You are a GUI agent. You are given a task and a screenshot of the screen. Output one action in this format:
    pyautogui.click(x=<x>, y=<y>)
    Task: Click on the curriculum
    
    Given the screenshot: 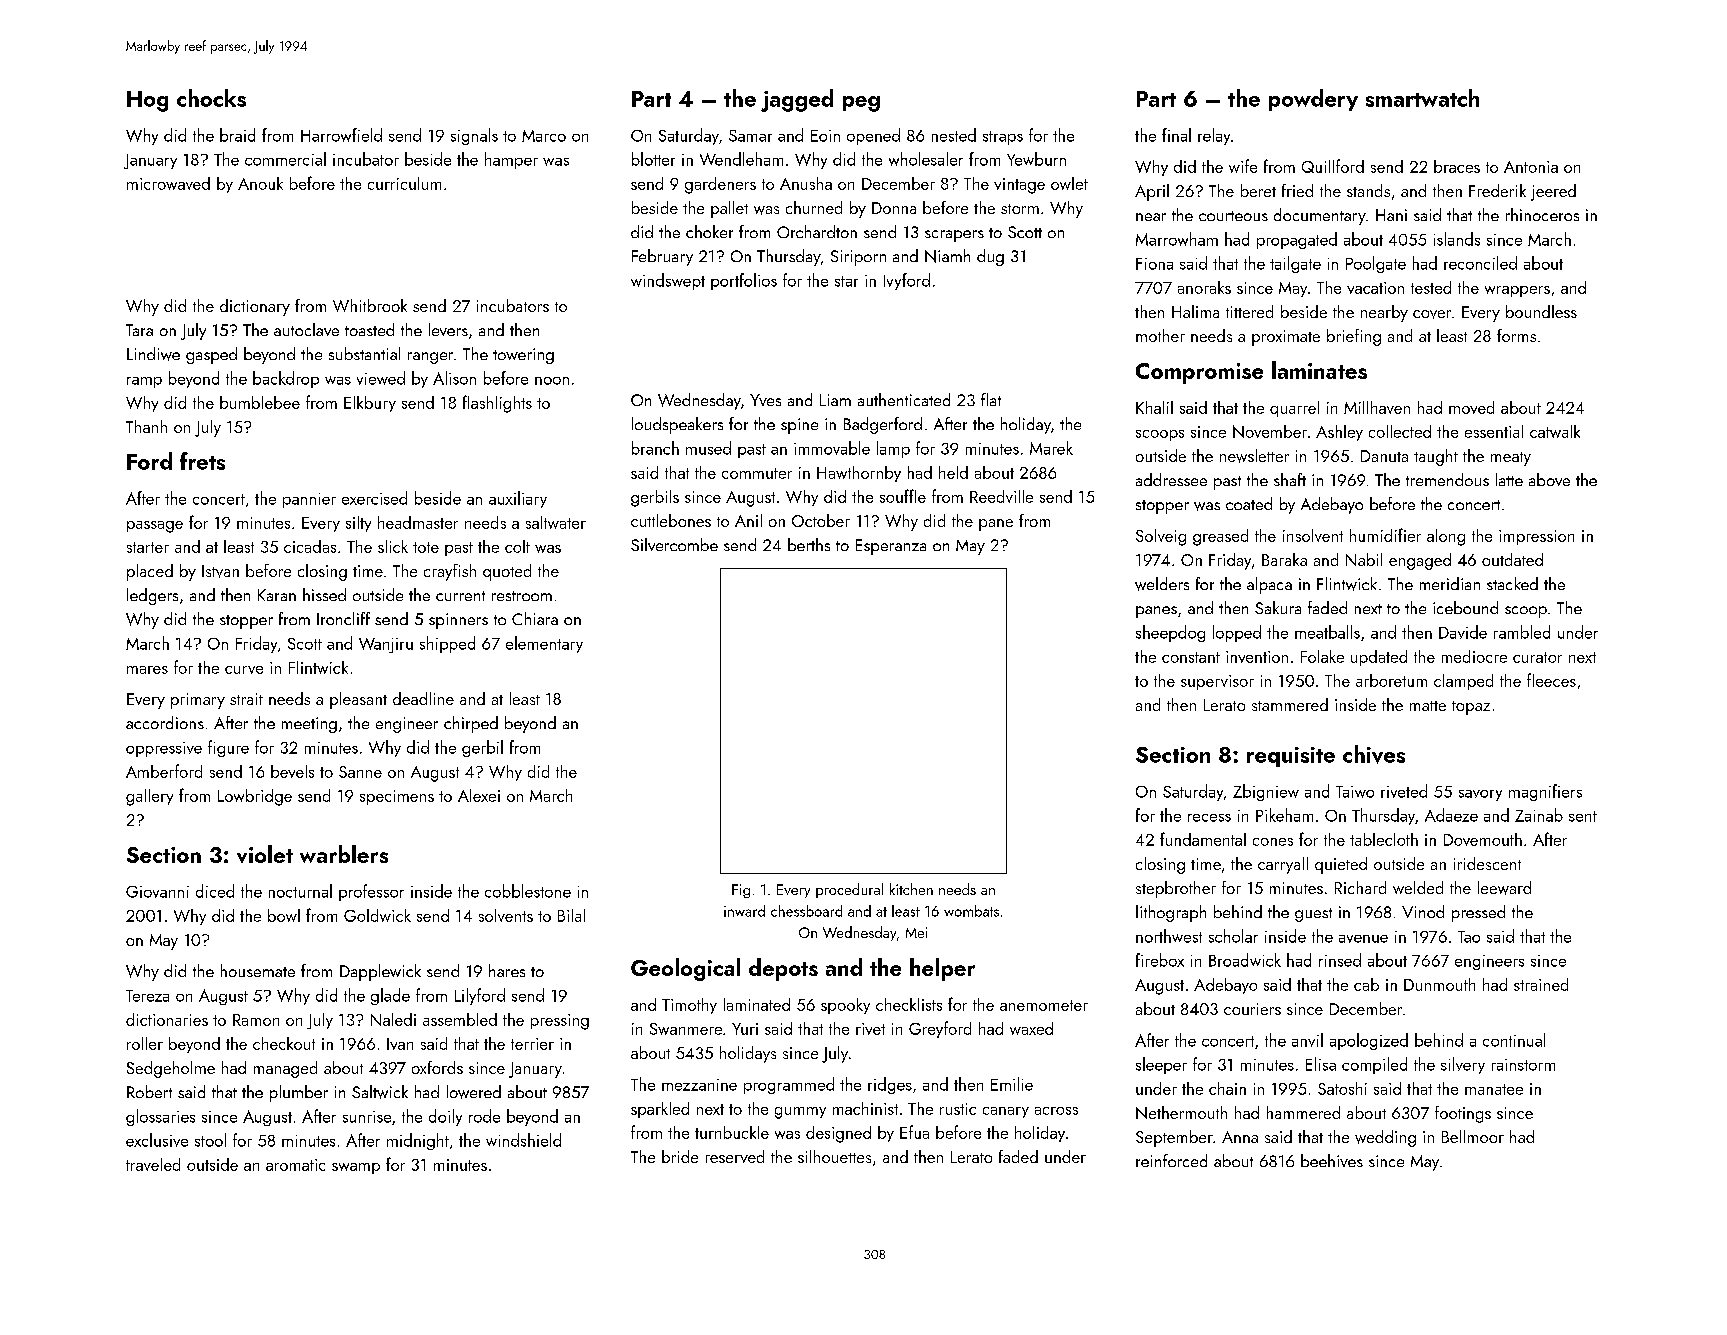 What is the action you would take?
    pyautogui.click(x=404, y=183)
